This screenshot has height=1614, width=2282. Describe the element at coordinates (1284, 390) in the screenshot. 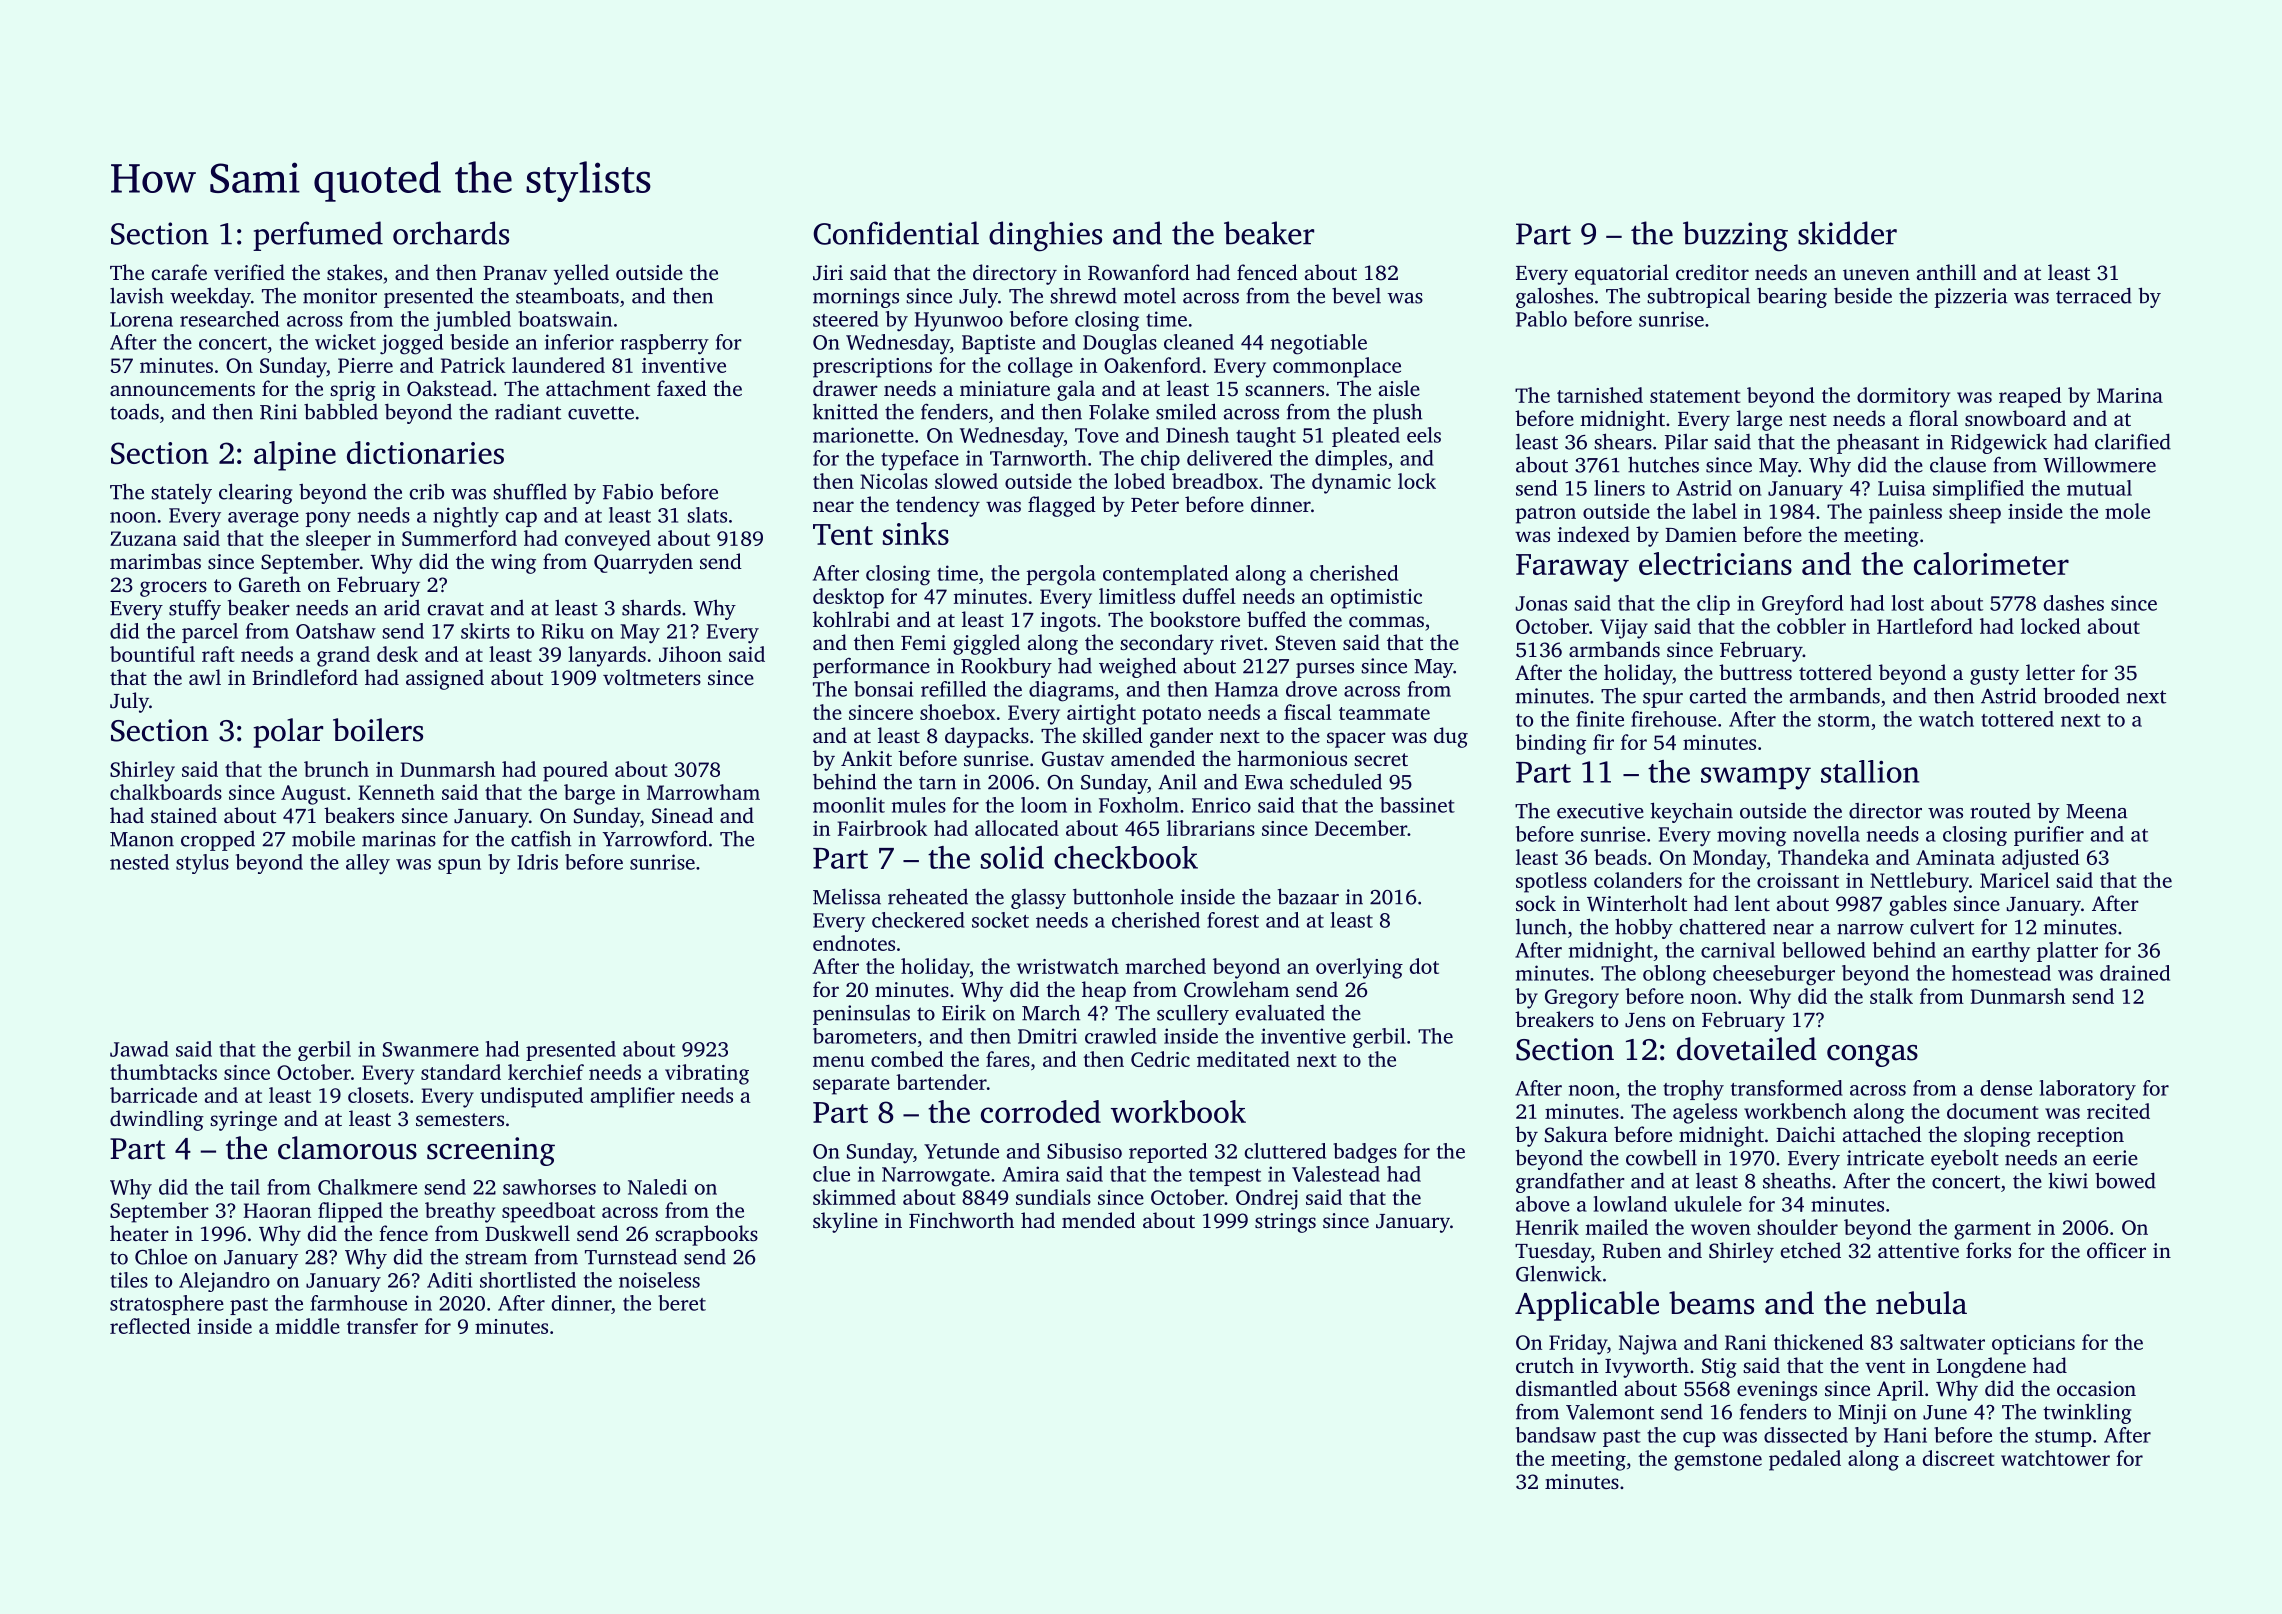

I see `scanners` at that location.
